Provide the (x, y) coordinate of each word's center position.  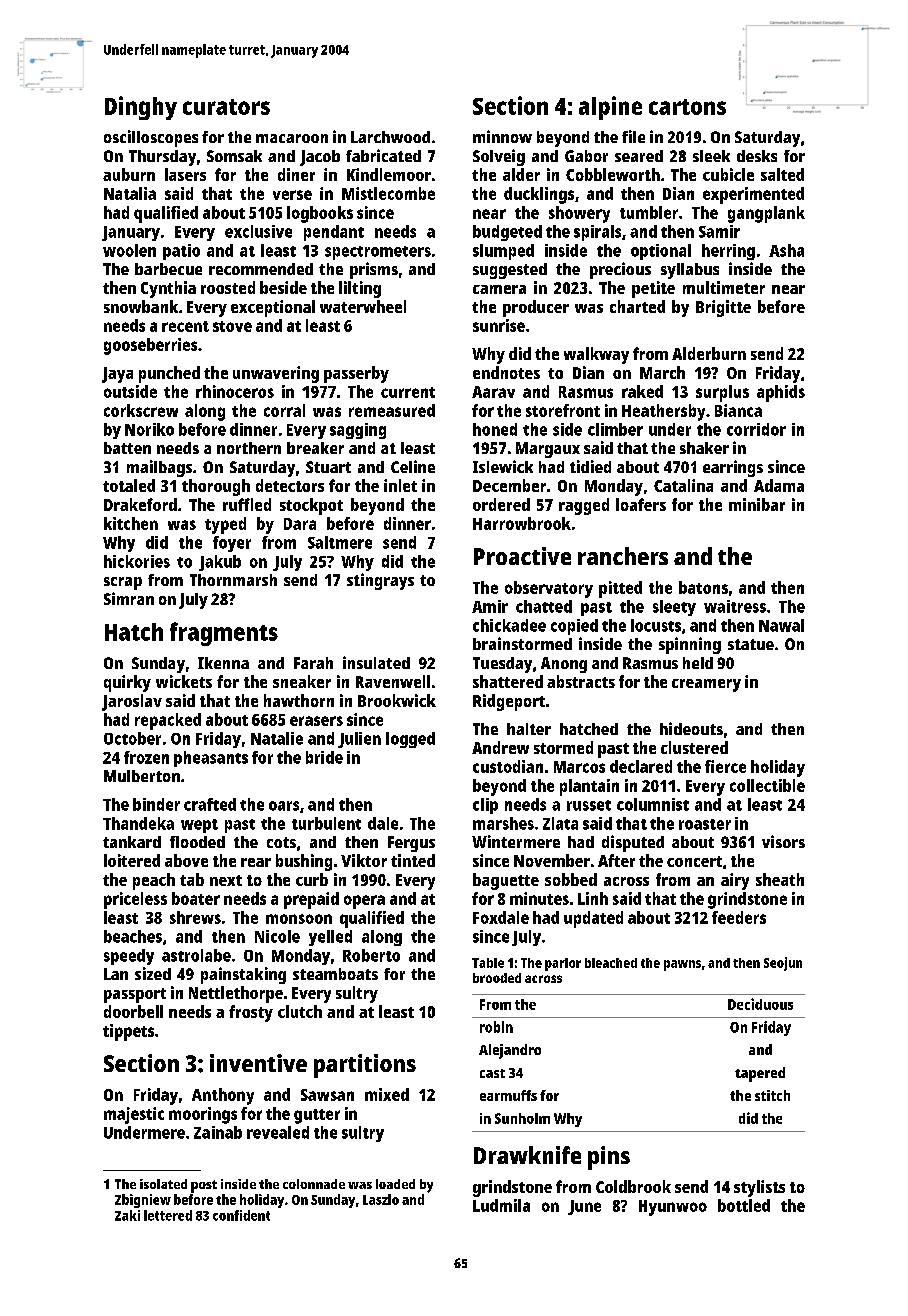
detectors (290, 485)
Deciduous (760, 1004)
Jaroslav (132, 702)
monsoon (299, 919)
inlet (400, 485)
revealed (278, 1132)
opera (364, 902)
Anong (564, 665)
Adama (779, 485)
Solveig (499, 157)
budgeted (507, 233)
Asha (786, 250)
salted (782, 174)
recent (185, 326)
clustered (694, 747)
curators (226, 107)
